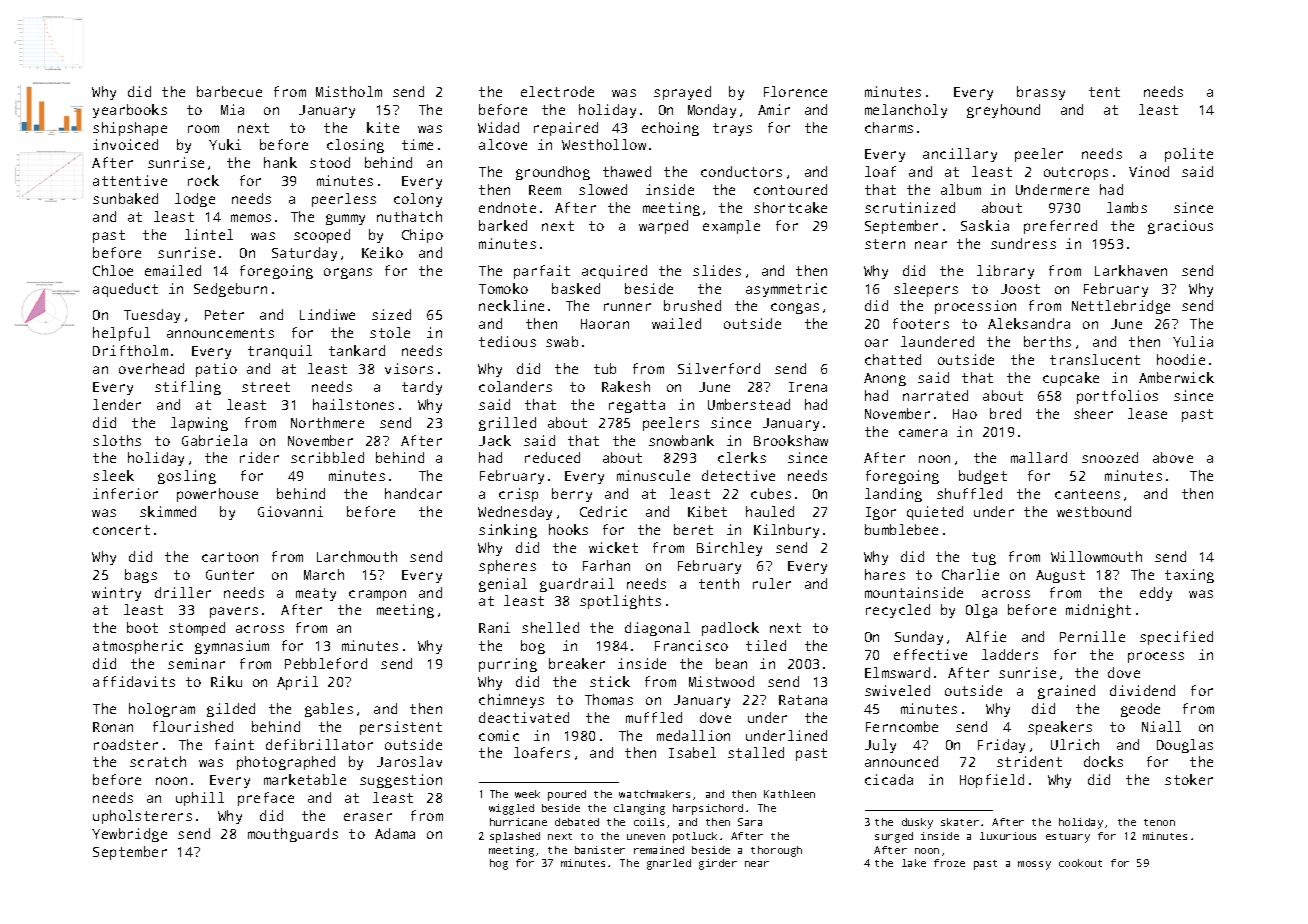  Describe the element at coordinates (183, 592) in the page. I see `driller` at that location.
